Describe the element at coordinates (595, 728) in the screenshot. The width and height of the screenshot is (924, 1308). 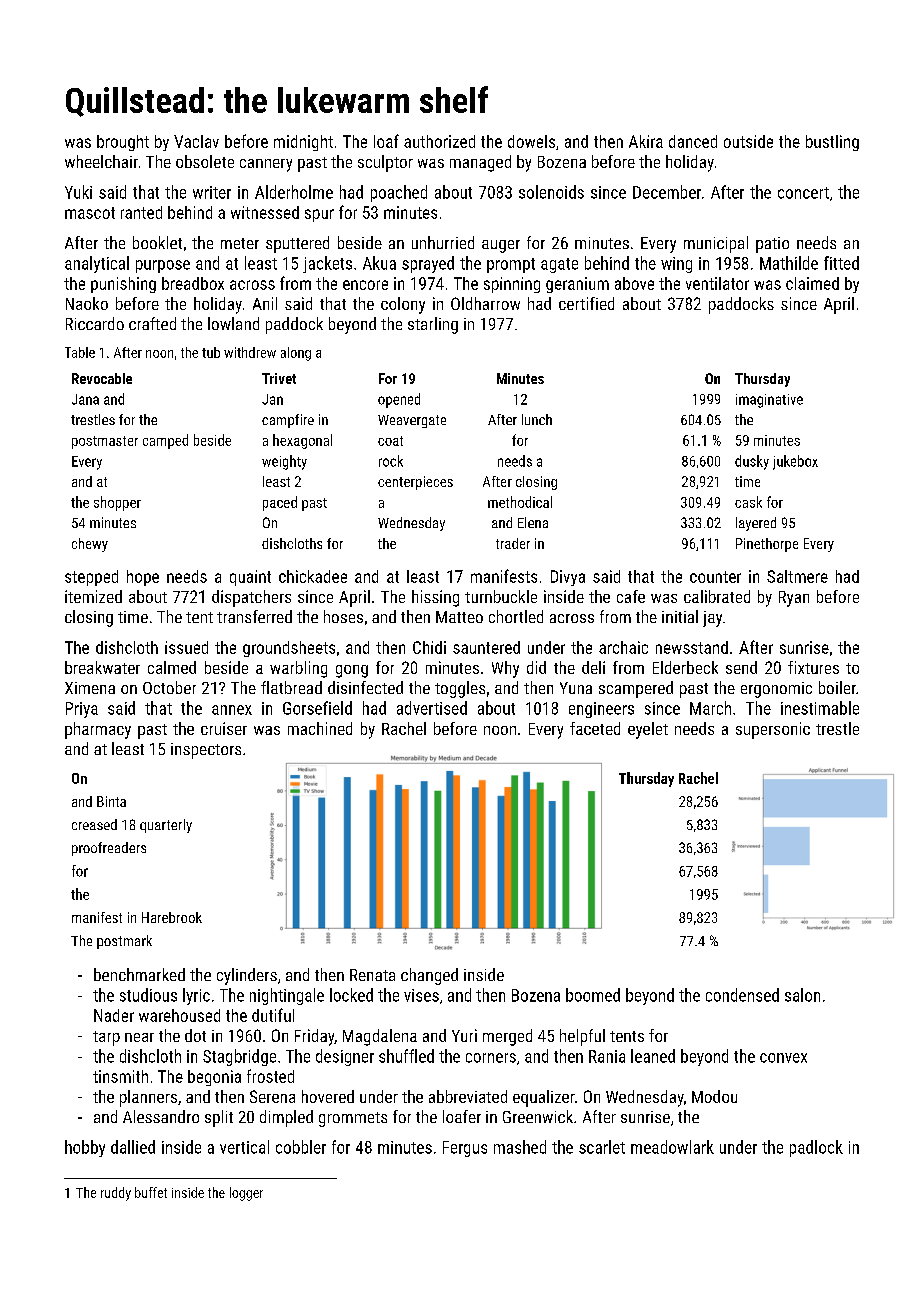
I see `faceted` at that location.
